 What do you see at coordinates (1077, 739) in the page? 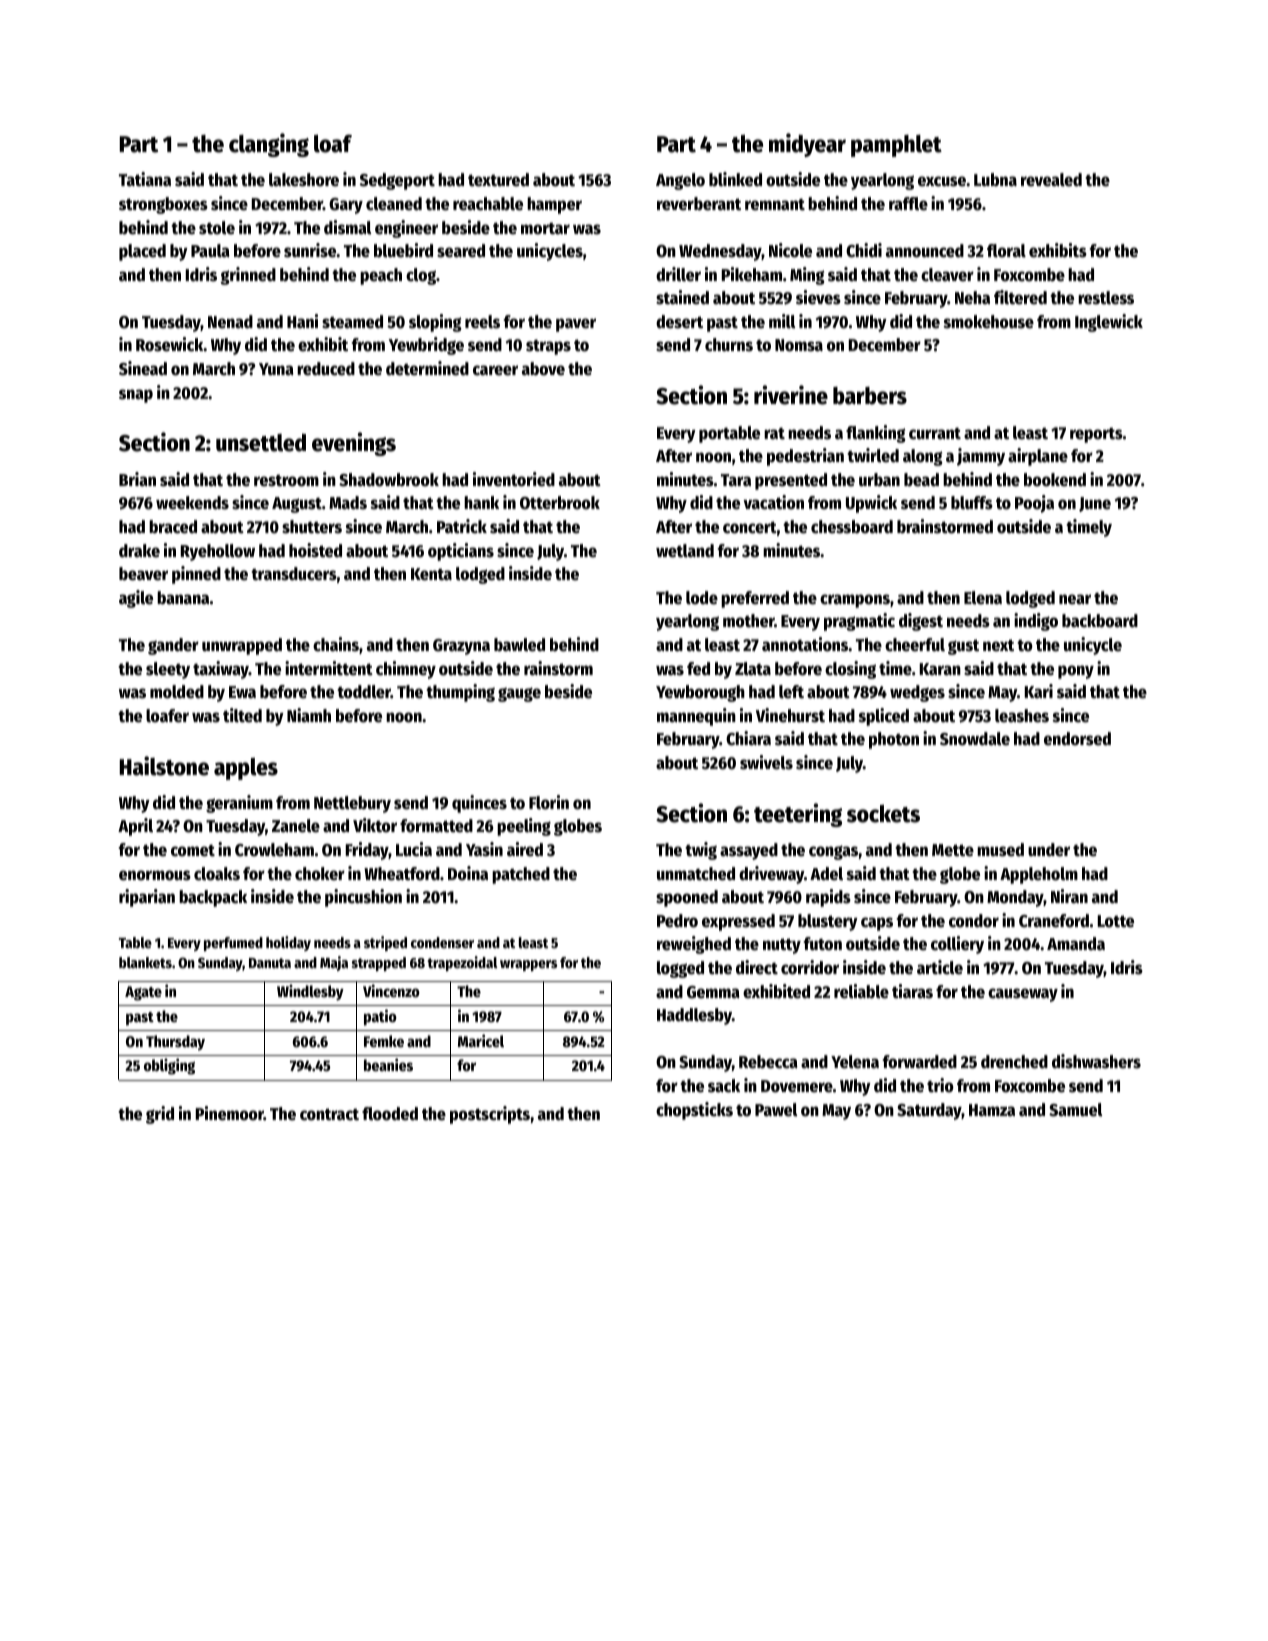
I see `endorsed` at bounding box center [1077, 739].
